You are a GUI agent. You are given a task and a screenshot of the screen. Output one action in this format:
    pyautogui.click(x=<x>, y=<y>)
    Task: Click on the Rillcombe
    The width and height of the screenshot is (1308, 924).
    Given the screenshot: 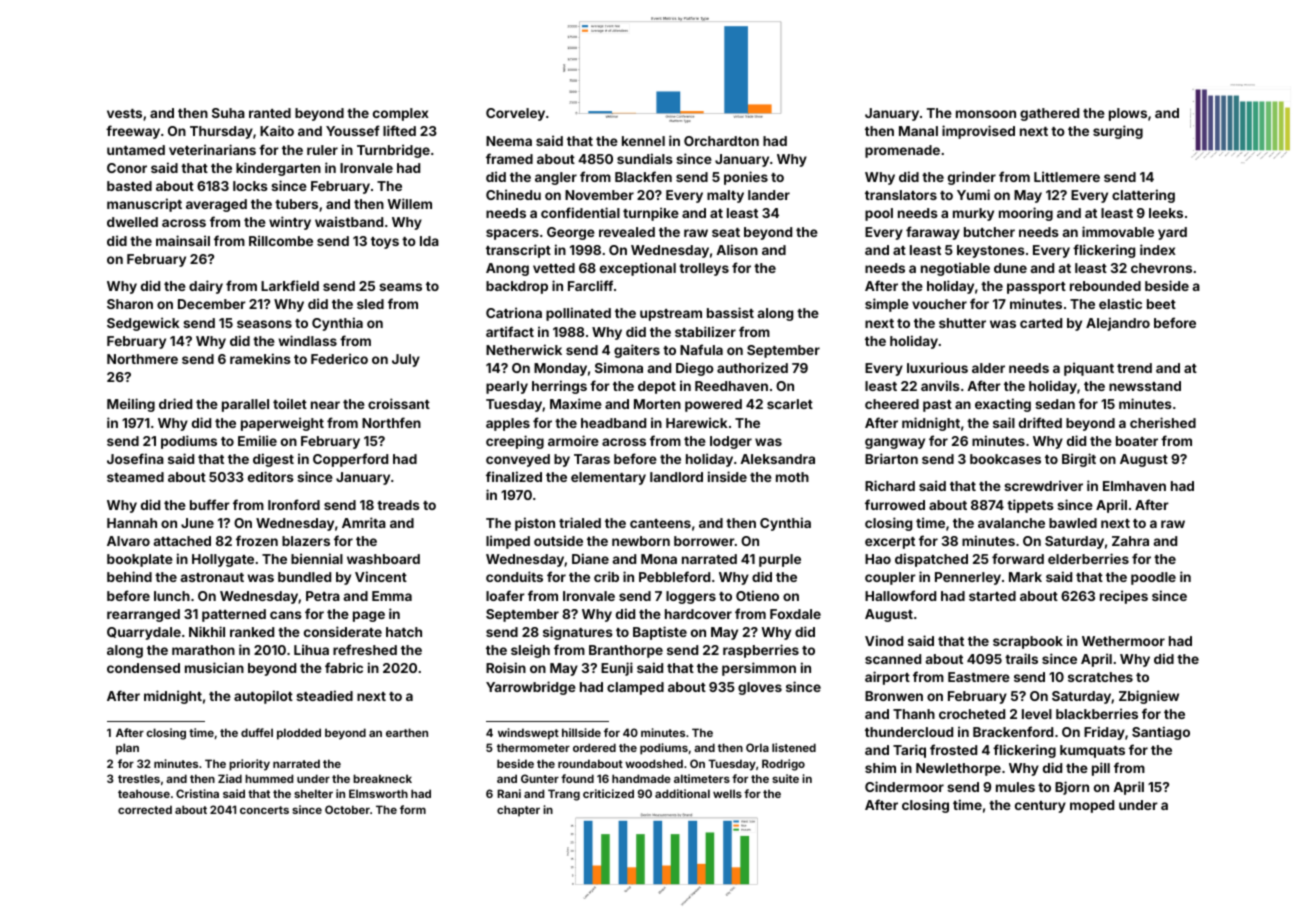 What is the action you would take?
    pyautogui.click(x=281, y=240)
